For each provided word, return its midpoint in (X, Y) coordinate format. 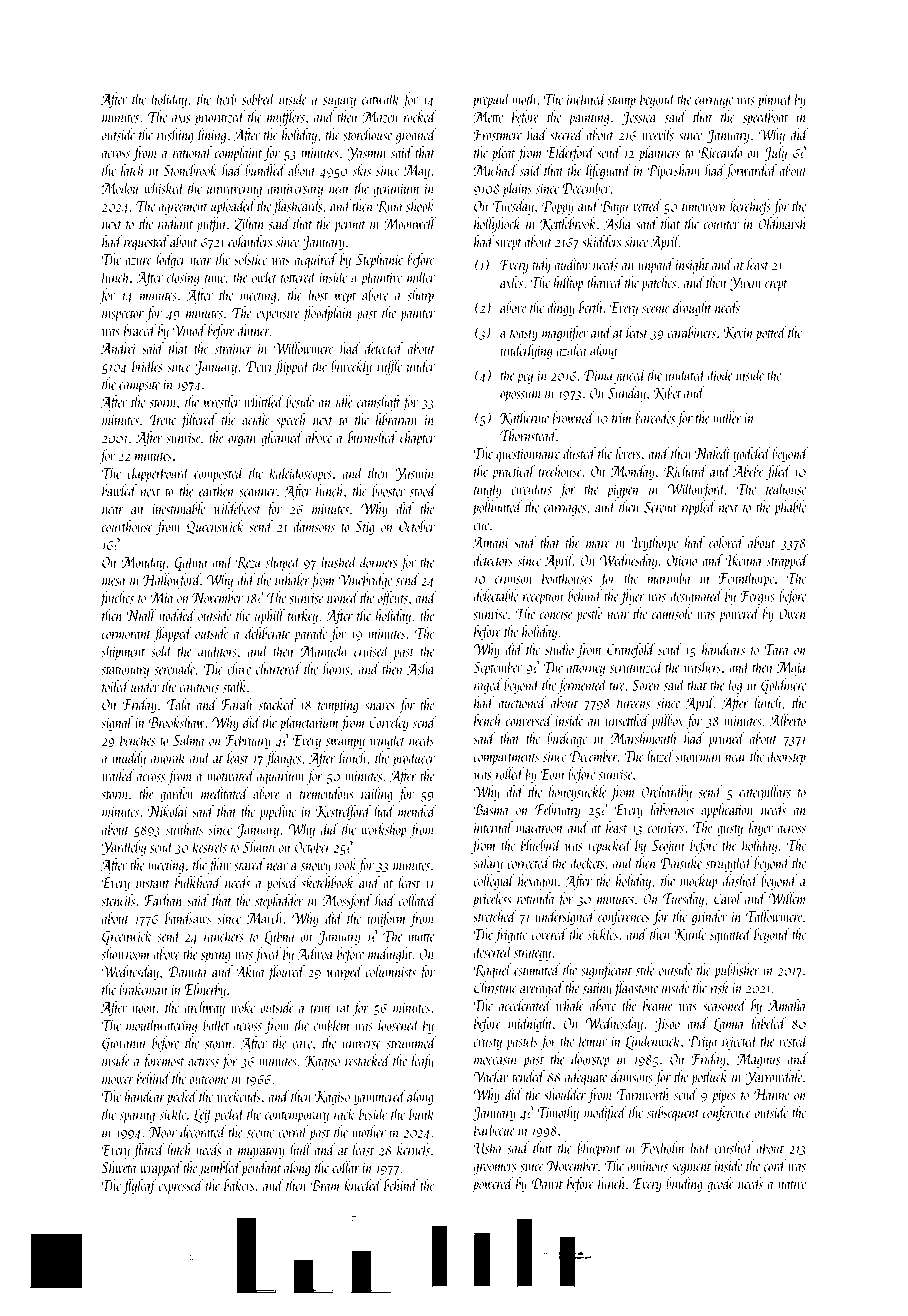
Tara (776, 649)
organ (242, 441)
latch (132, 169)
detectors (493, 559)
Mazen (380, 117)
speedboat (765, 118)
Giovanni (124, 1044)
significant (606, 971)
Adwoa (314, 953)
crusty (488, 1044)
